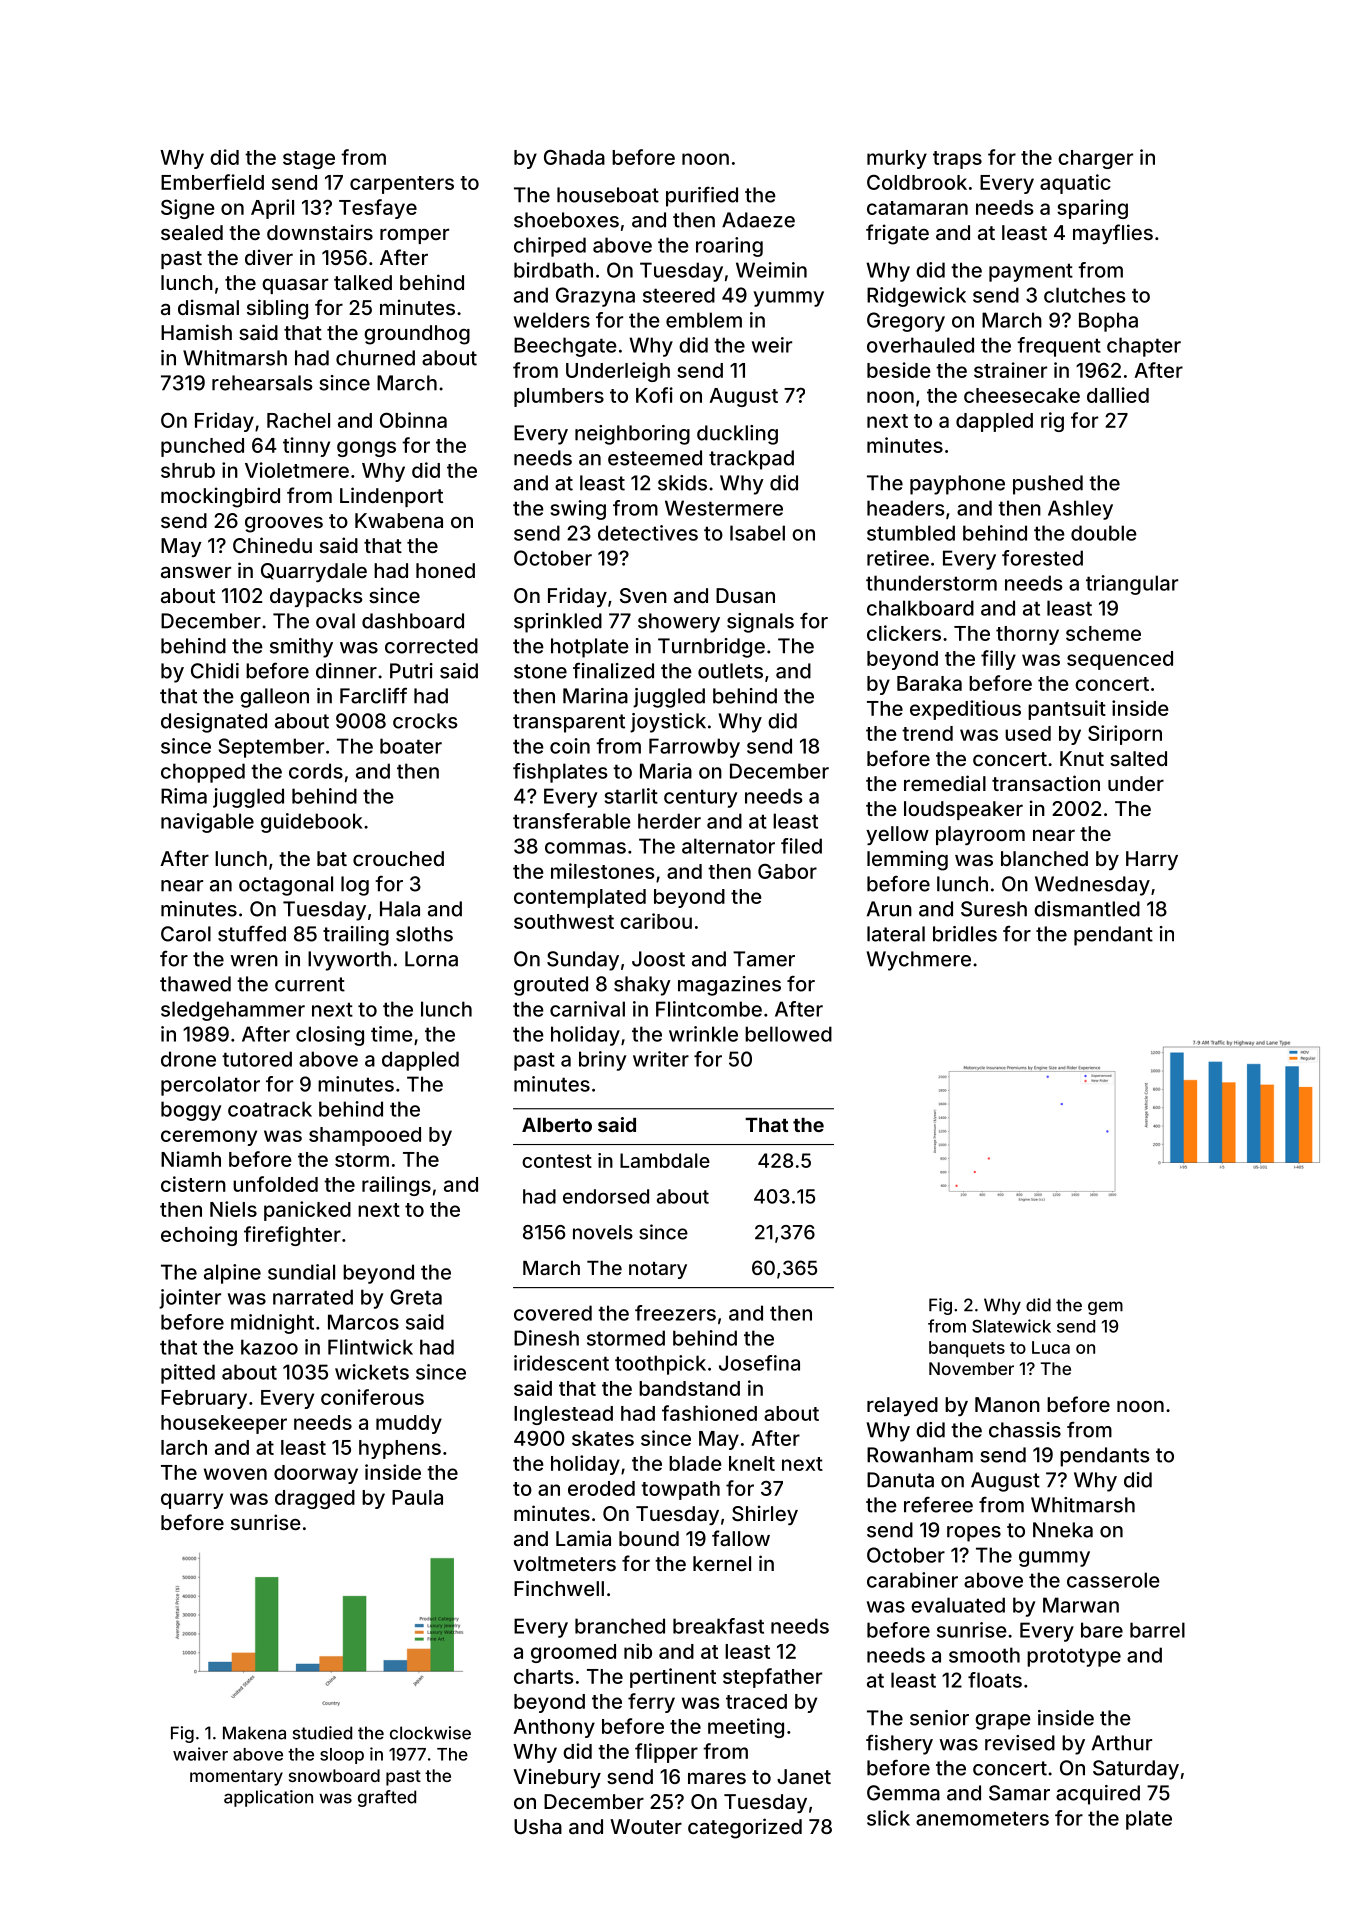  I want to click on Weimin, so click(771, 270).
